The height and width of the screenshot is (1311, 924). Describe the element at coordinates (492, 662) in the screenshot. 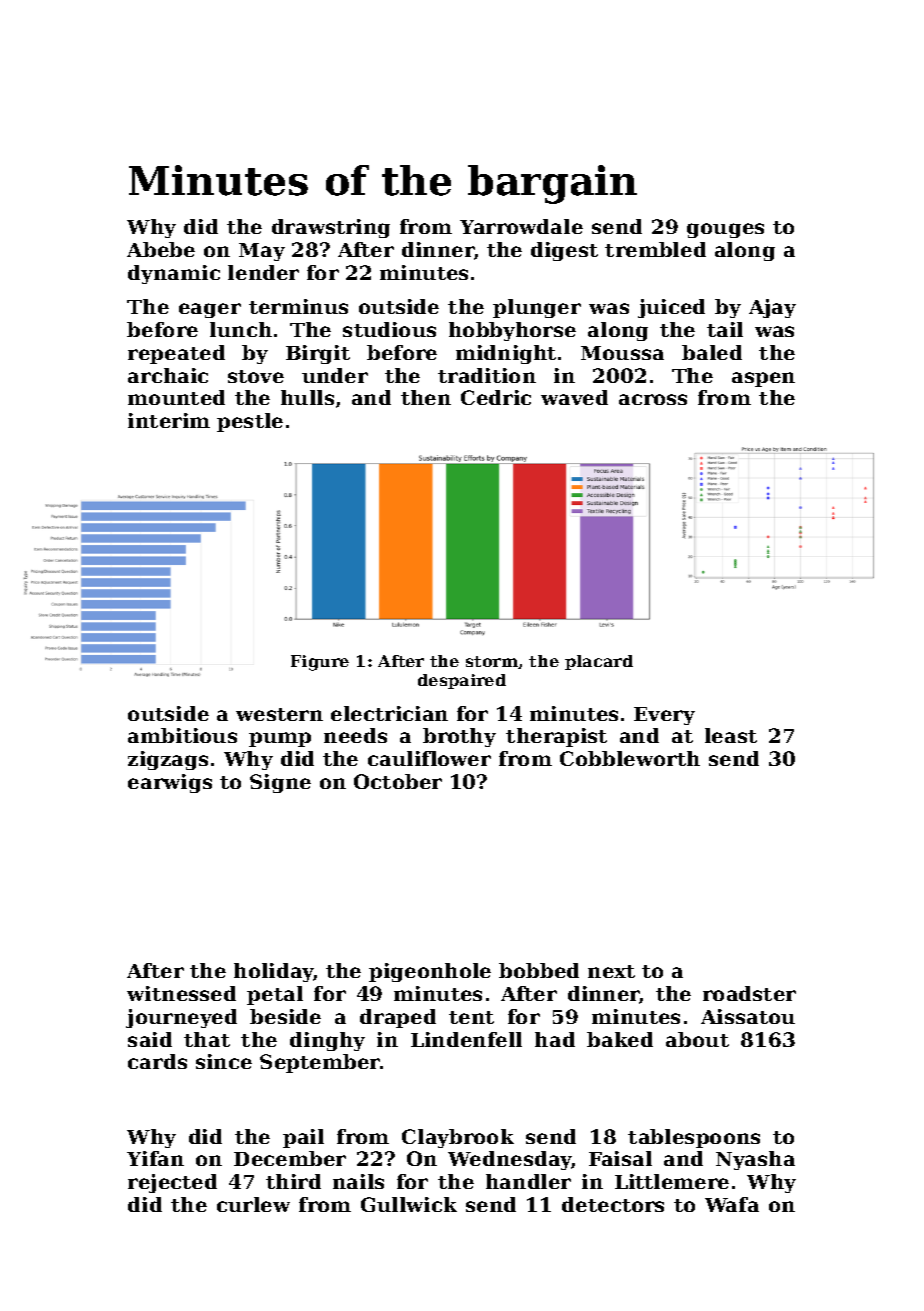

I see `storm` at that location.
